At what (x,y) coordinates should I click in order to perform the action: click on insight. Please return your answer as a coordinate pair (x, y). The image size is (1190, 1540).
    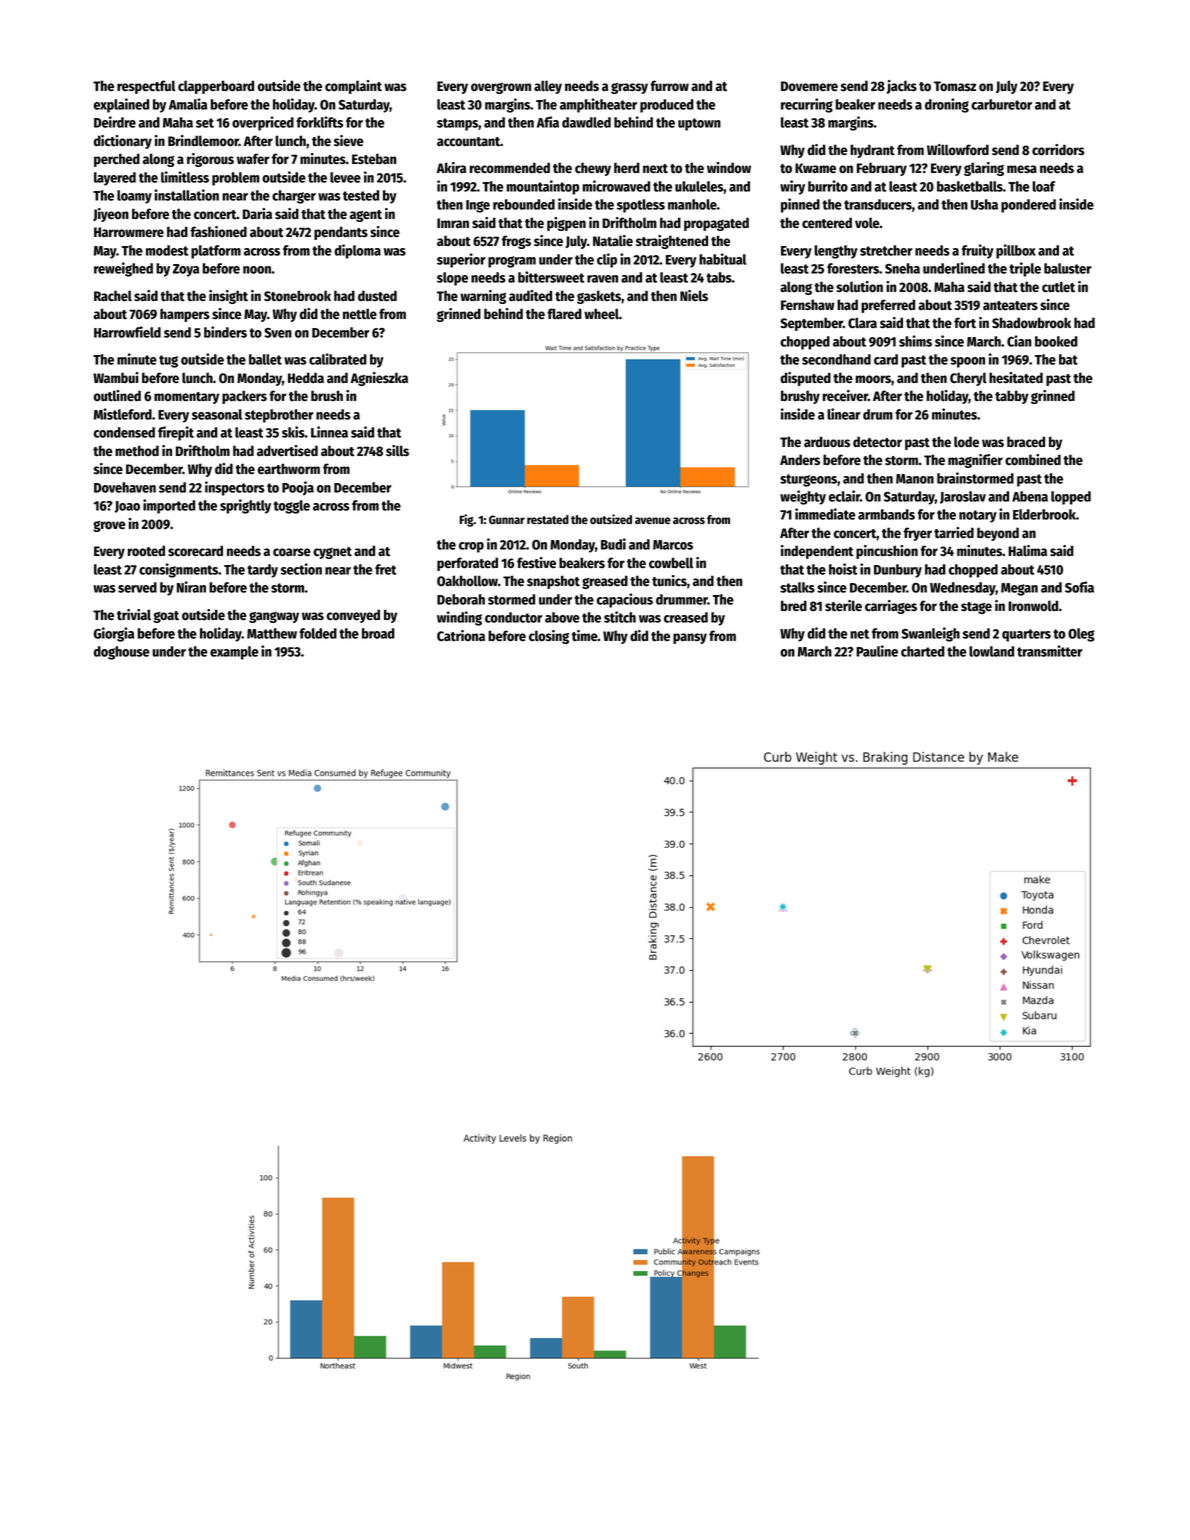
    Looking at the image, I should click on (228, 297).
